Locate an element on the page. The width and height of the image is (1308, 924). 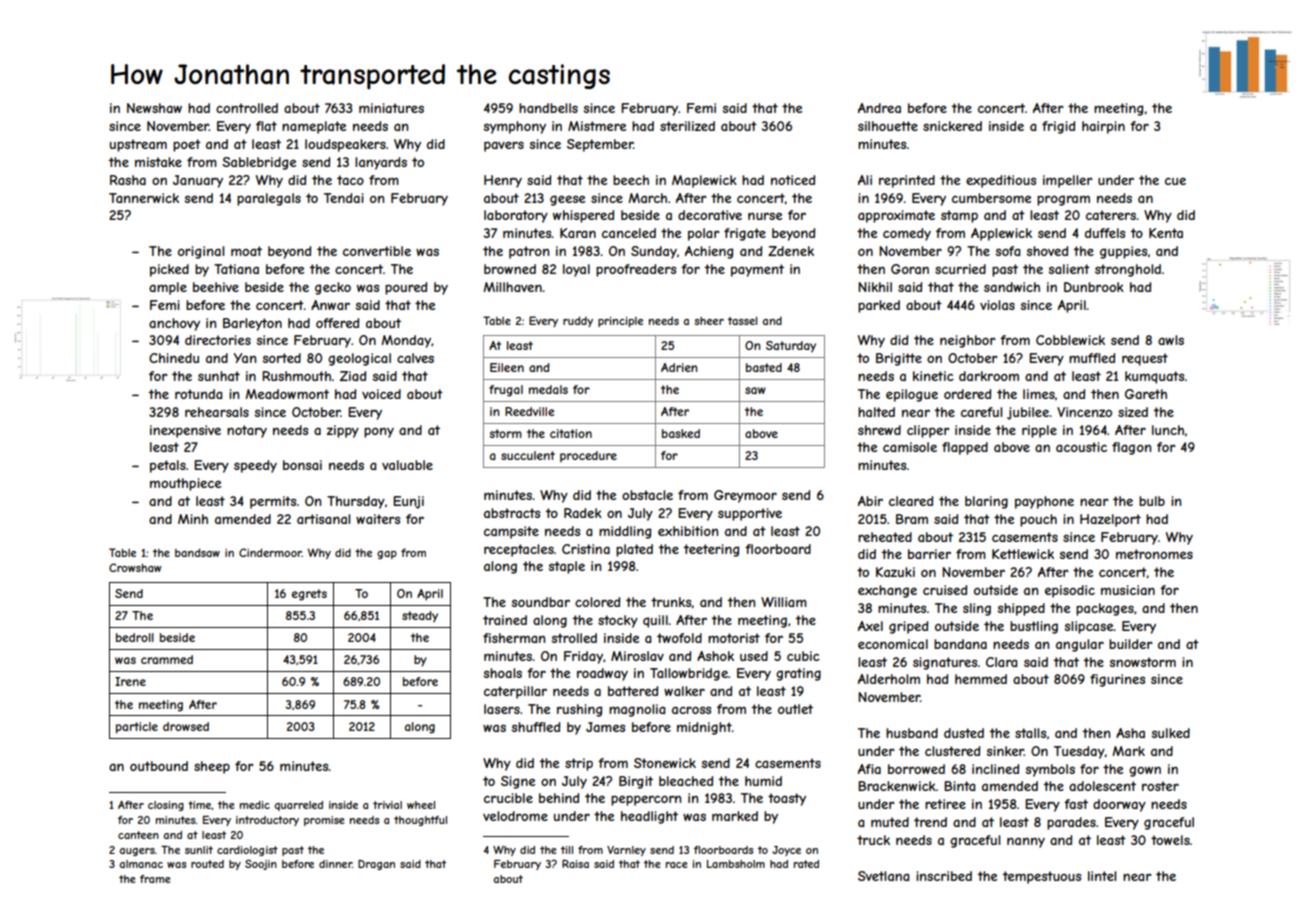
Irene is located at coordinates (130, 681).
